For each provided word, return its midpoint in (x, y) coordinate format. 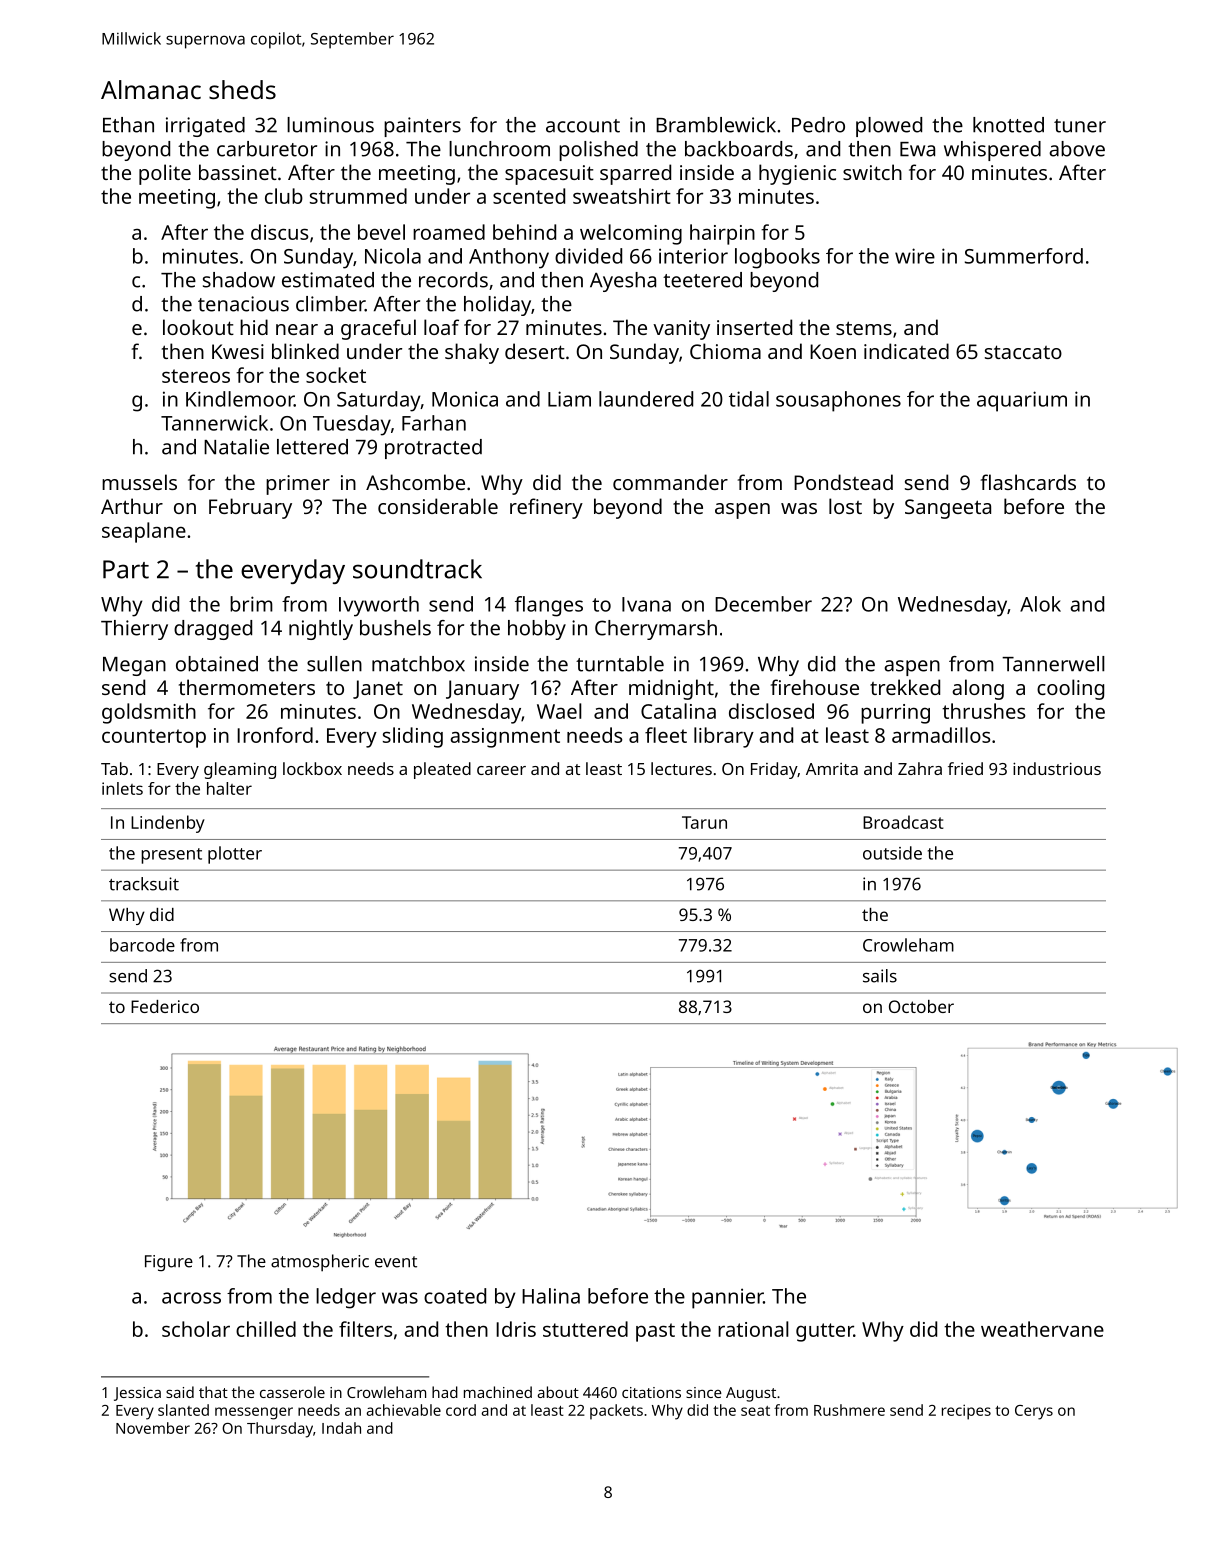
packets (616, 1412)
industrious (1057, 768)
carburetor (267, 149)
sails (880, 976)
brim (251, 604)
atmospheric (320, 1263)
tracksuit (144, 884)
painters (422, 127)
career (501, 770)
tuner (1080, 126)
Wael (559, 711)
